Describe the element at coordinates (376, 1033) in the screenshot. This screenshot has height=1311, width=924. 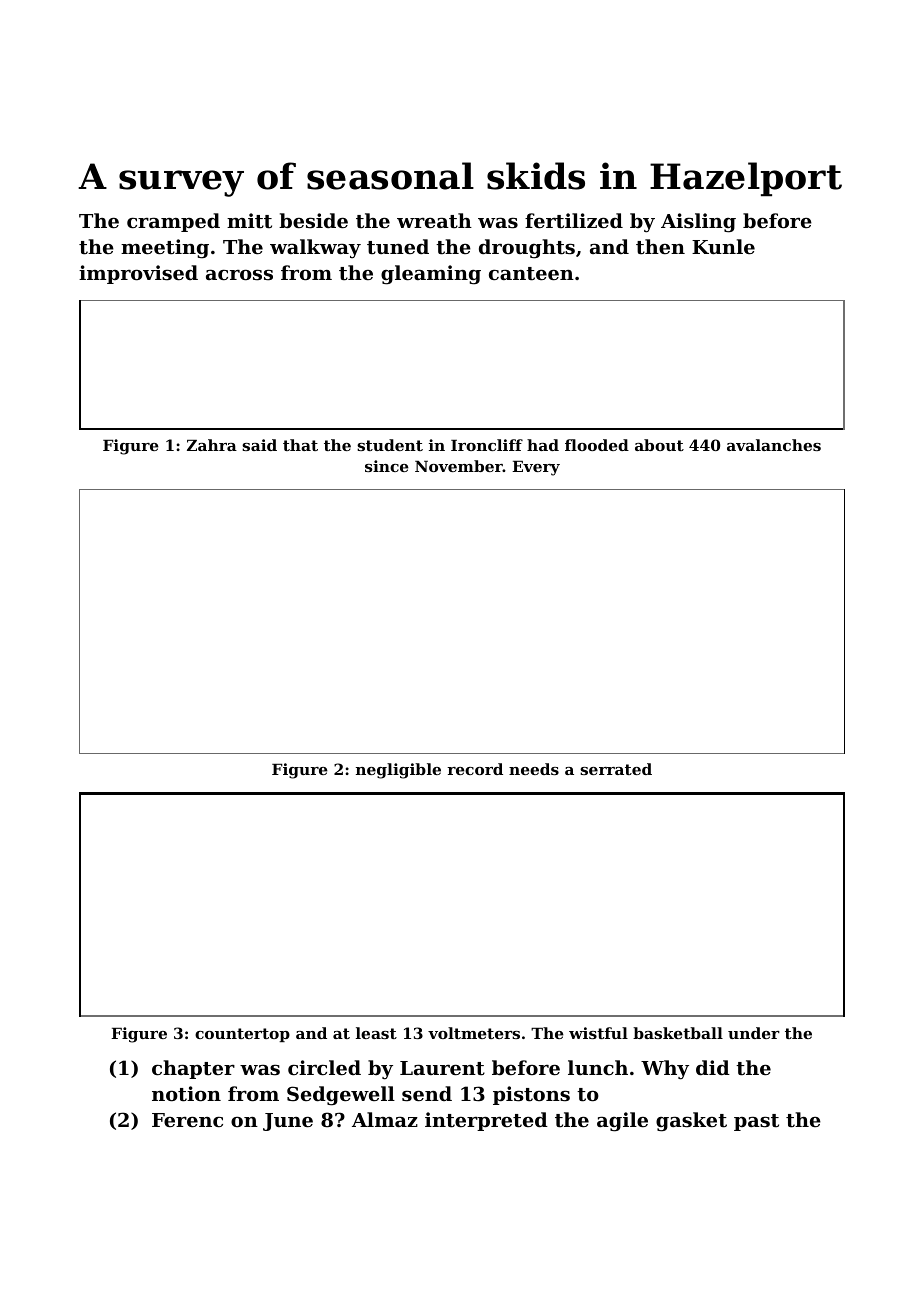
I see `least` at that location.
